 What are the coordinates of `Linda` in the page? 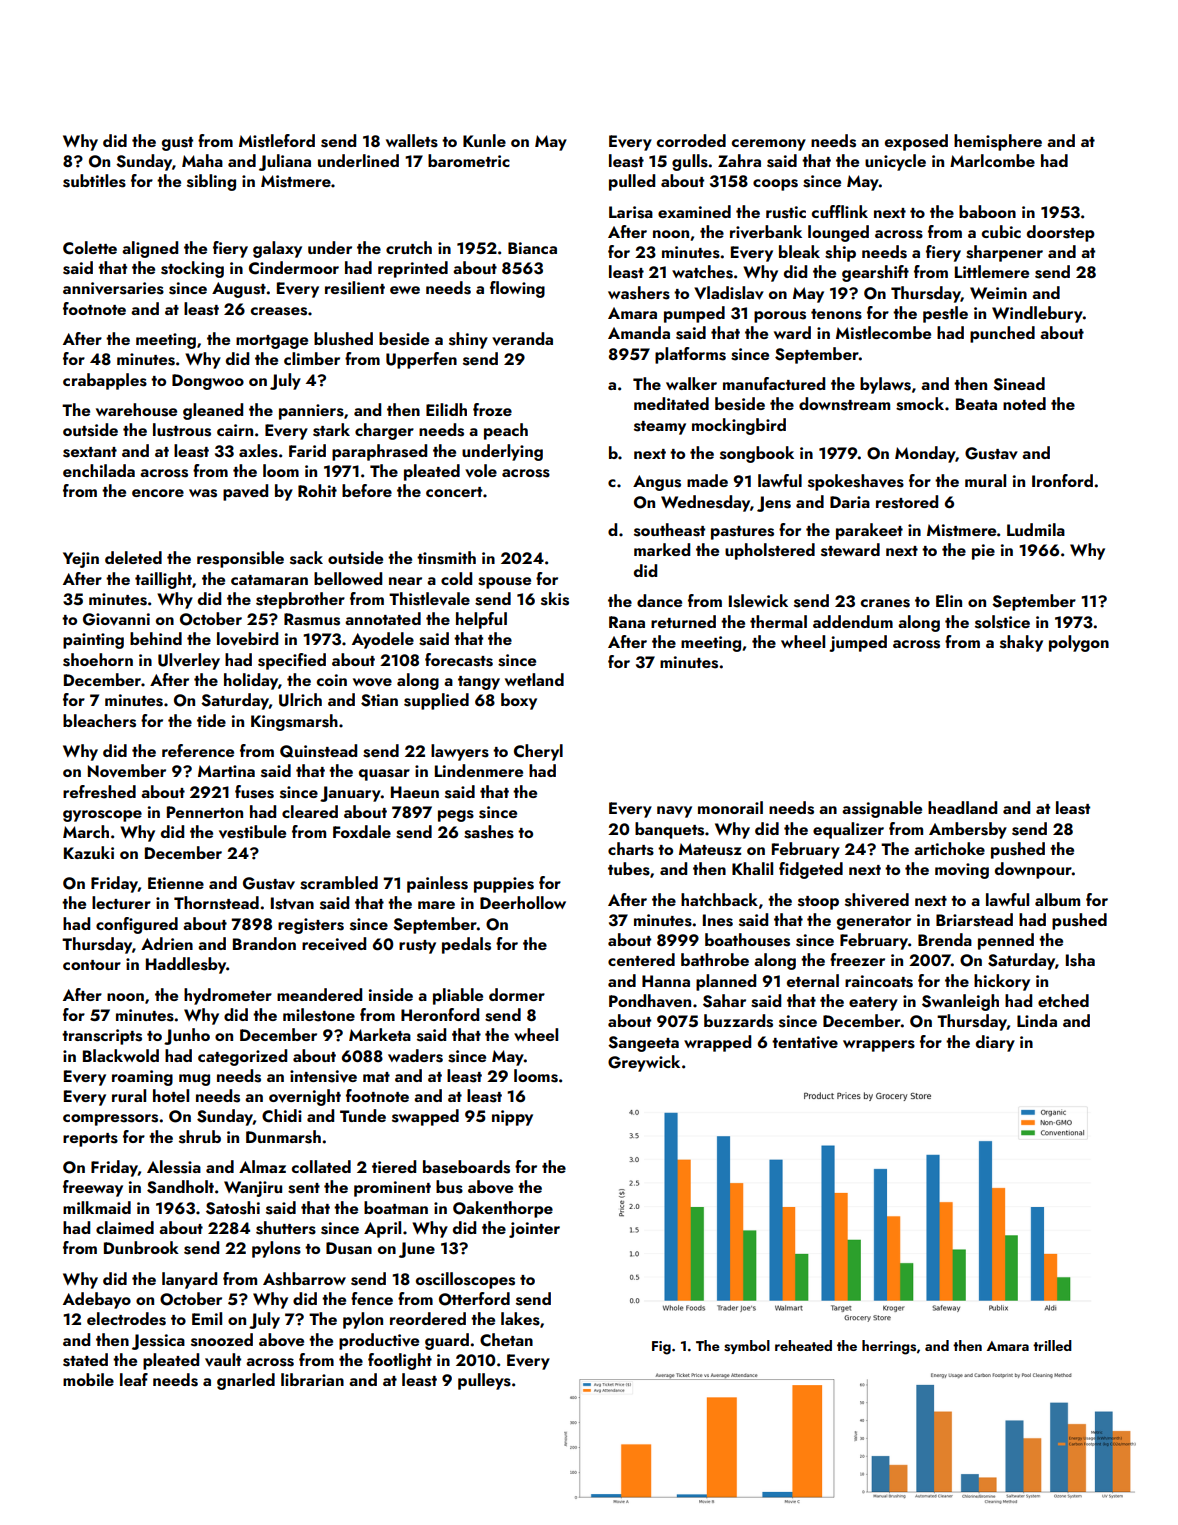 It's located at (1037, 1020).
